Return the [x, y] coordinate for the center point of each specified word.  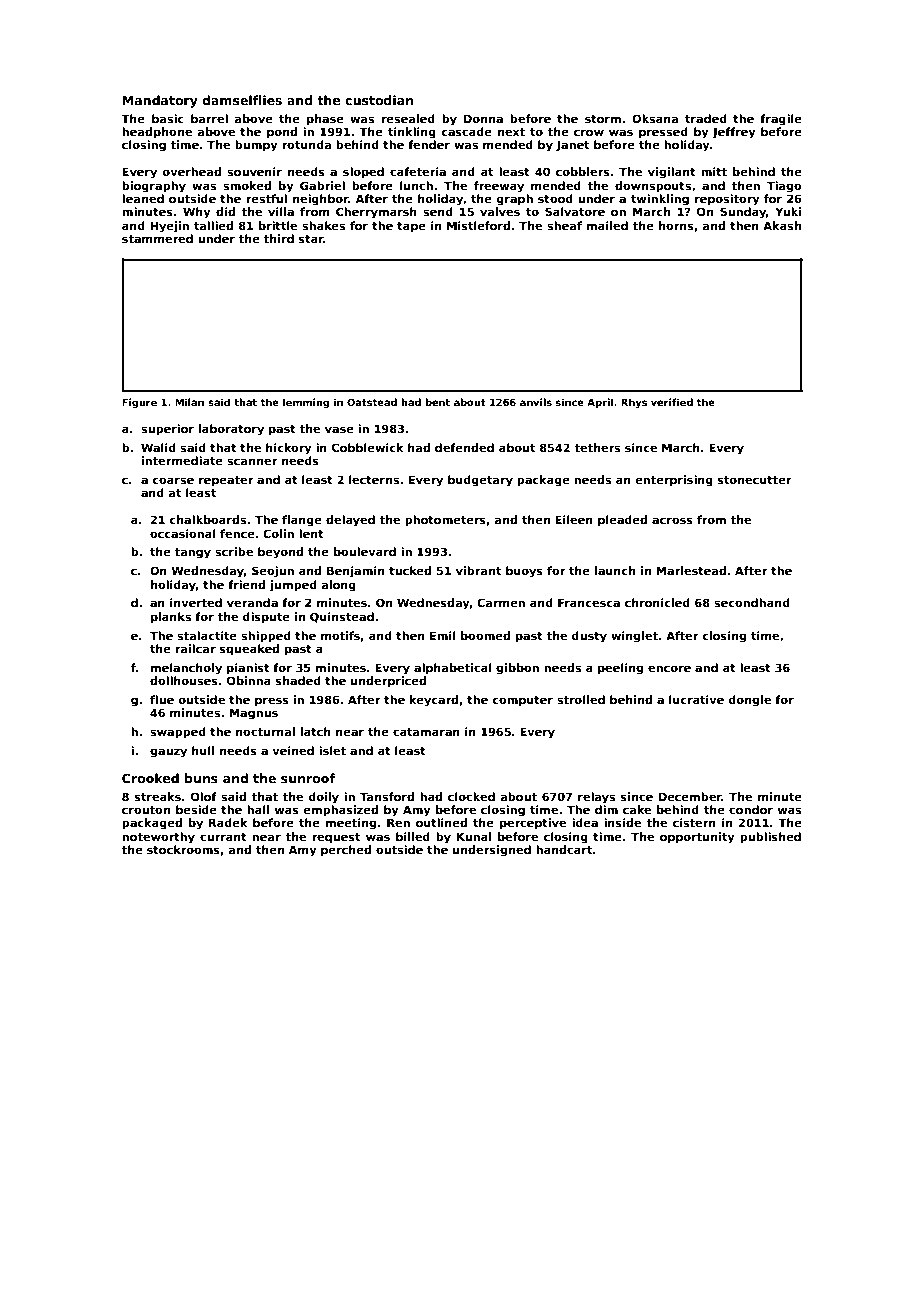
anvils [536, 402]
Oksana [655, 118]
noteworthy [158, 838]
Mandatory [160, 101]
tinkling [412, 133]
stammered [157, 238]
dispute [266, 618]
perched [346, 851]
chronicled [657, 602]
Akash [782, 225]
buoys [524, 572]
